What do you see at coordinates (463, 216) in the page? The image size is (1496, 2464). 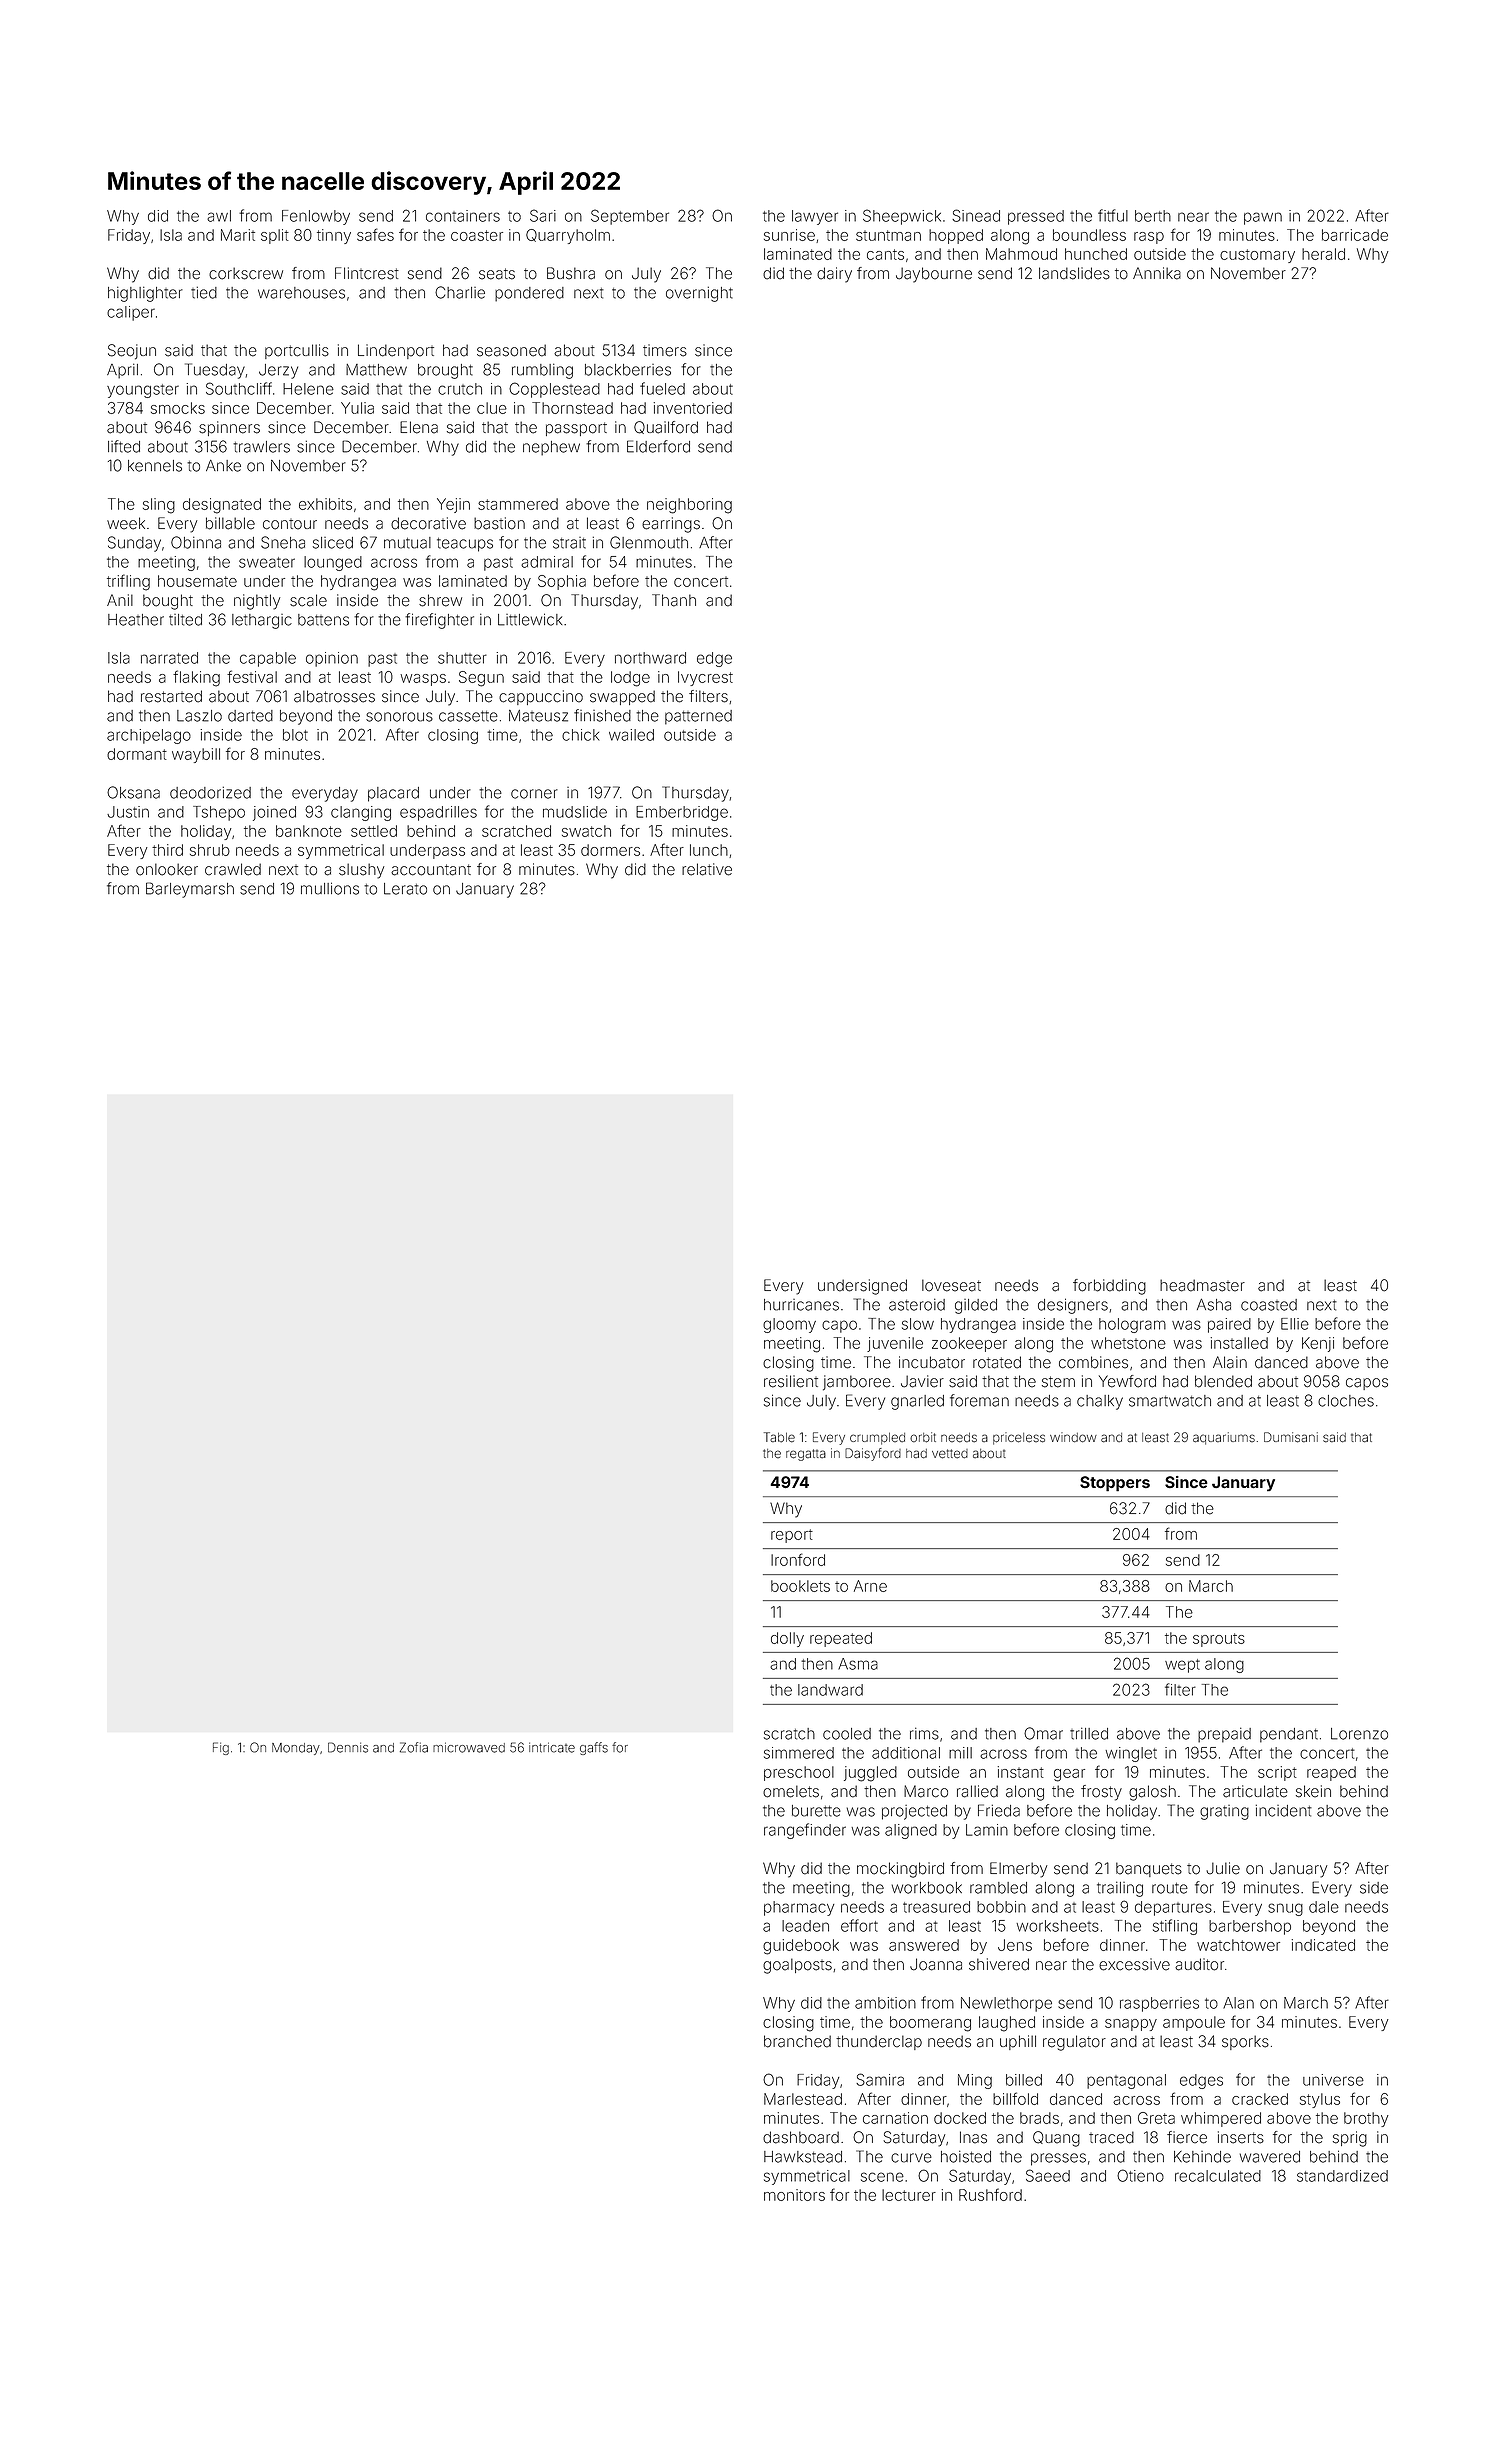 I see `containers` at bounding box center [463, 216].
